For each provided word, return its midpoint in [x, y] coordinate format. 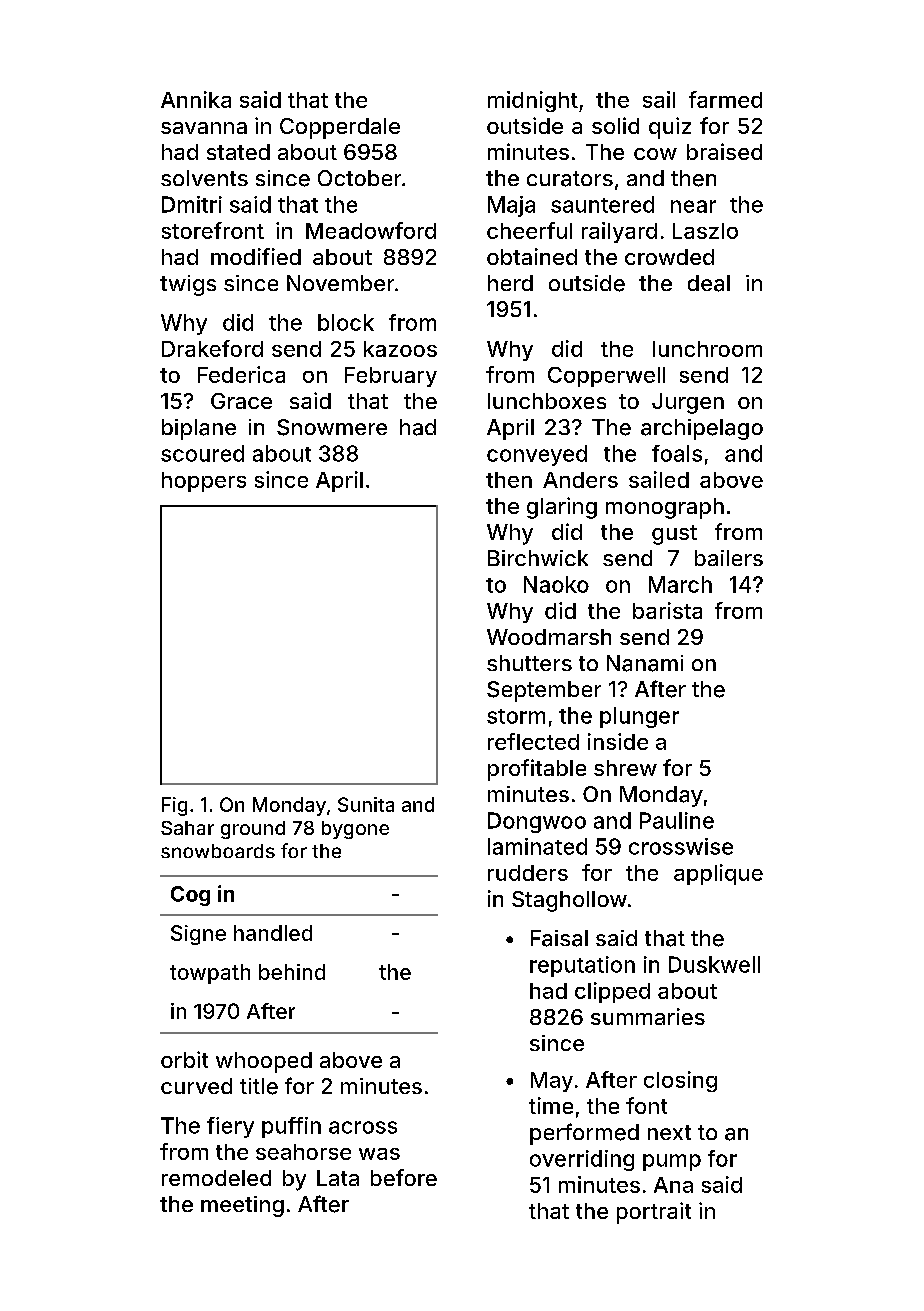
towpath [210, 974]
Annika [196, 99]
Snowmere [332, 427]
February [391, 377]
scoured [202, 453]
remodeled [216, 1178]
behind [292, 972]
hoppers [204, 482]
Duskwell [714, 964]
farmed [725, 99]
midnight [533, 101]
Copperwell [606, 377]
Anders [580, 480]
